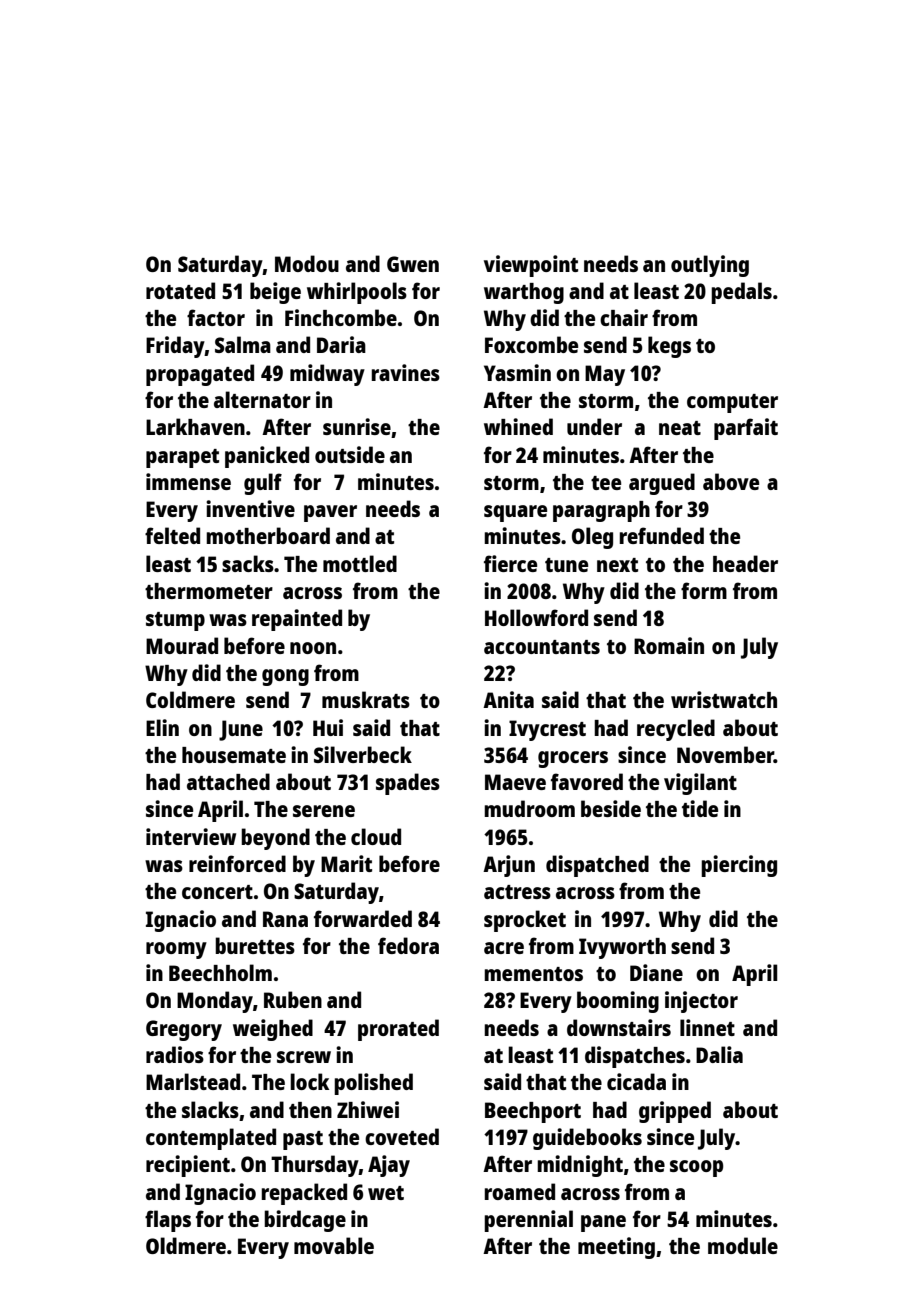 The height and width of the page is (1314, 924). I want to click on Ivyworth, so click(622, 948).
